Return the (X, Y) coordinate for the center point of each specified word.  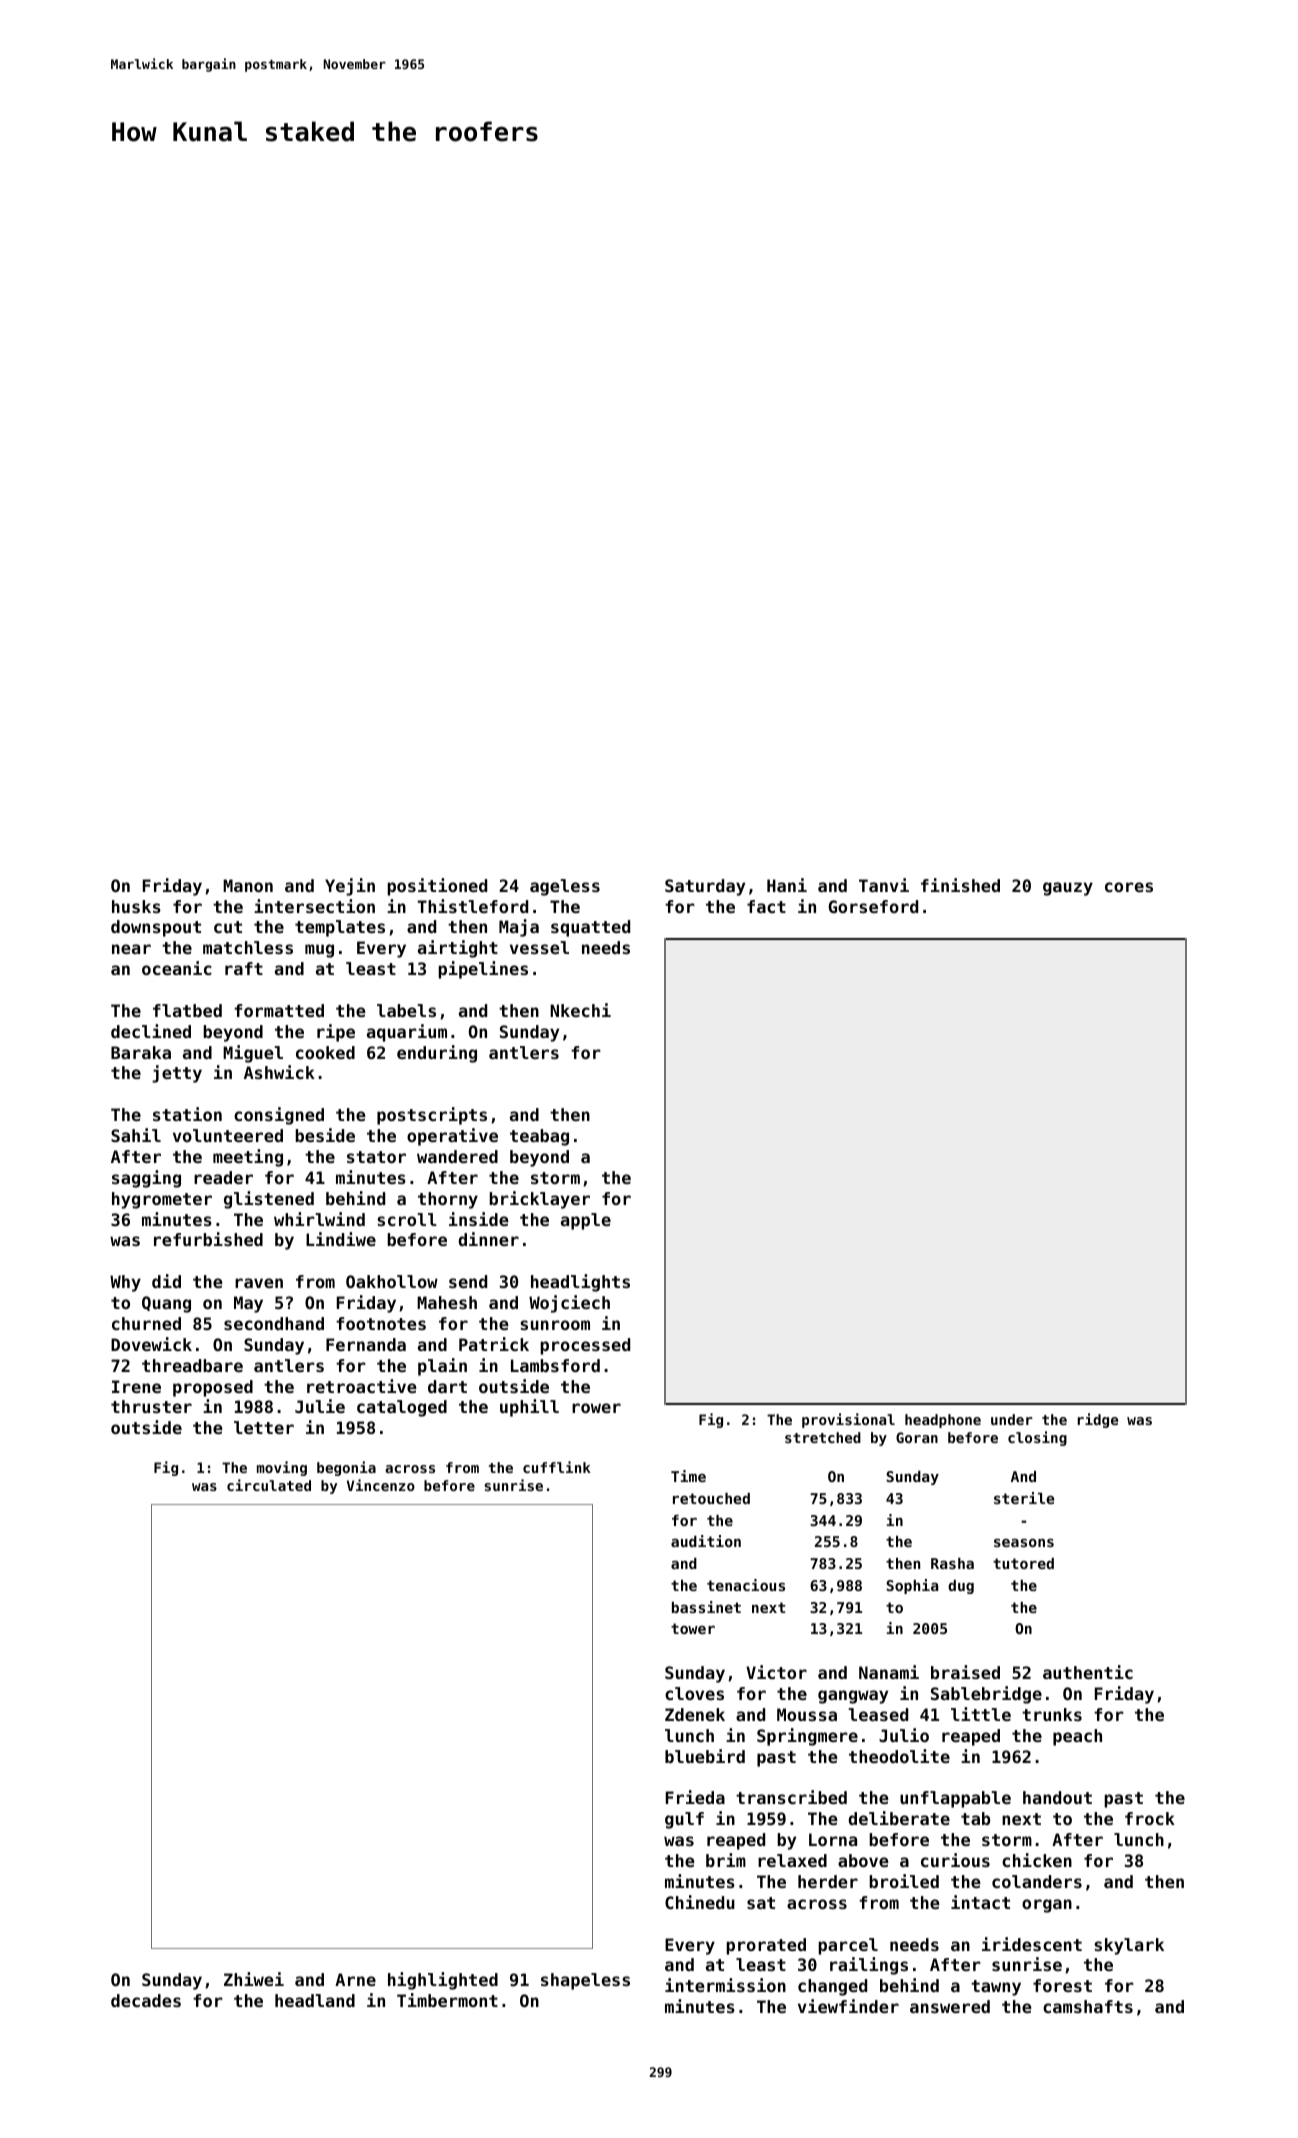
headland (315, 2000)
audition (706, 1541)
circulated (269, 1485)
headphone (943, 1421)
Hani (787, 885)
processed (585, 1346)
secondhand (274, 1323)
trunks (1052, 1714)
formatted (279, 1010)
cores (1129, 887)
